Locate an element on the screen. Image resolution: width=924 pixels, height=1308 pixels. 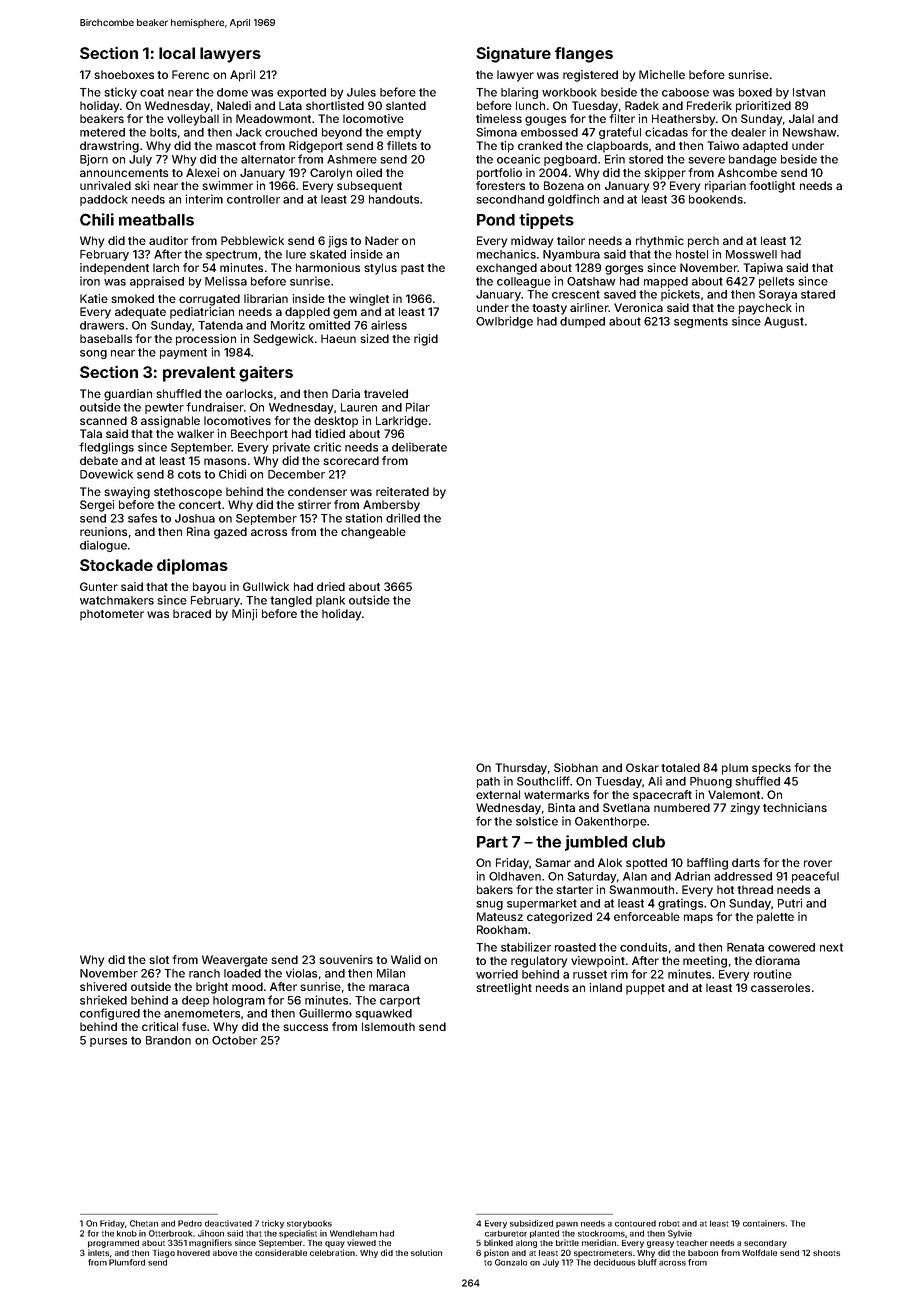
hostel is located at coordinates (692, 254).
